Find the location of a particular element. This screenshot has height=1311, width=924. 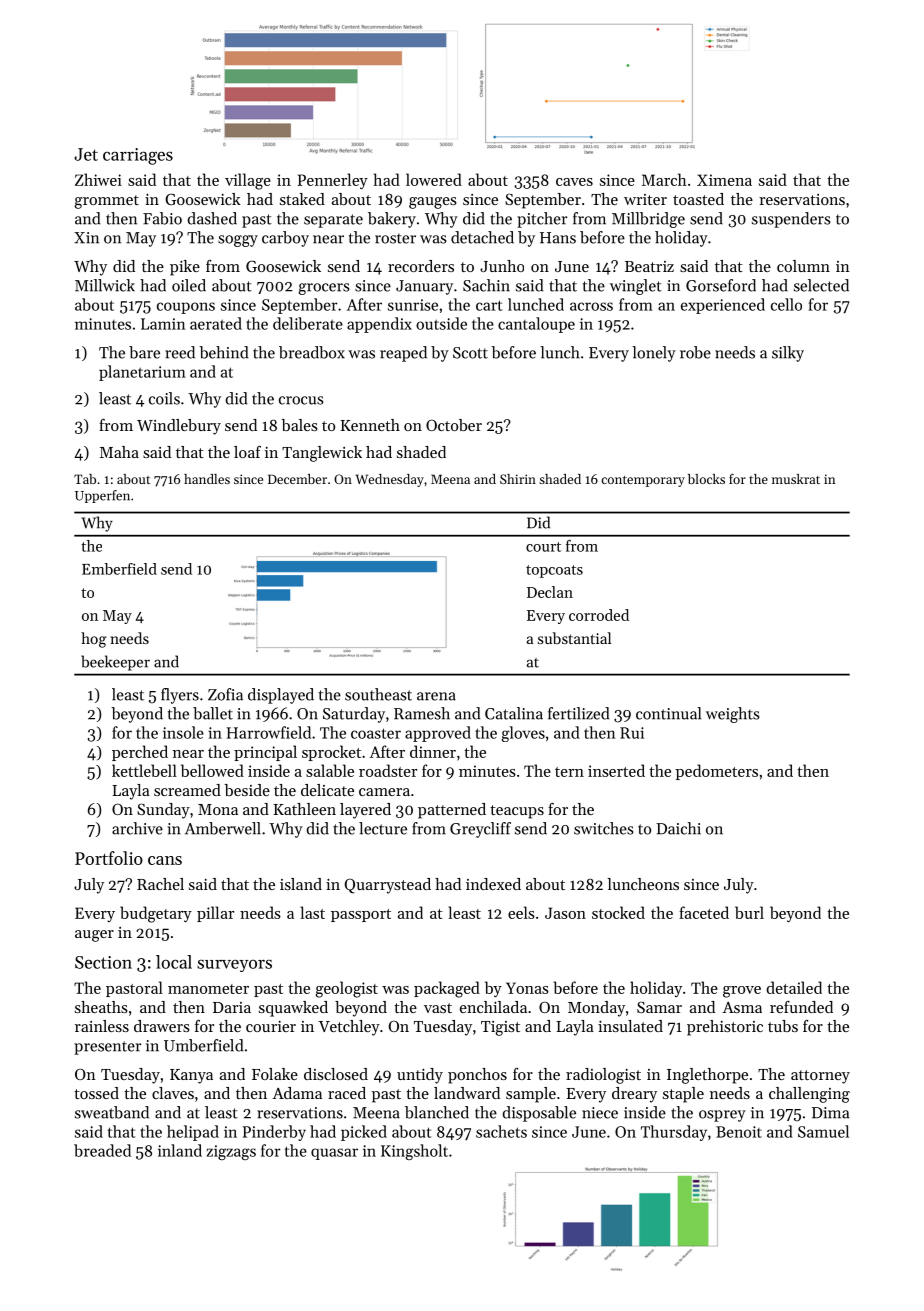

Millwick is located at coordinates (105, 285).
